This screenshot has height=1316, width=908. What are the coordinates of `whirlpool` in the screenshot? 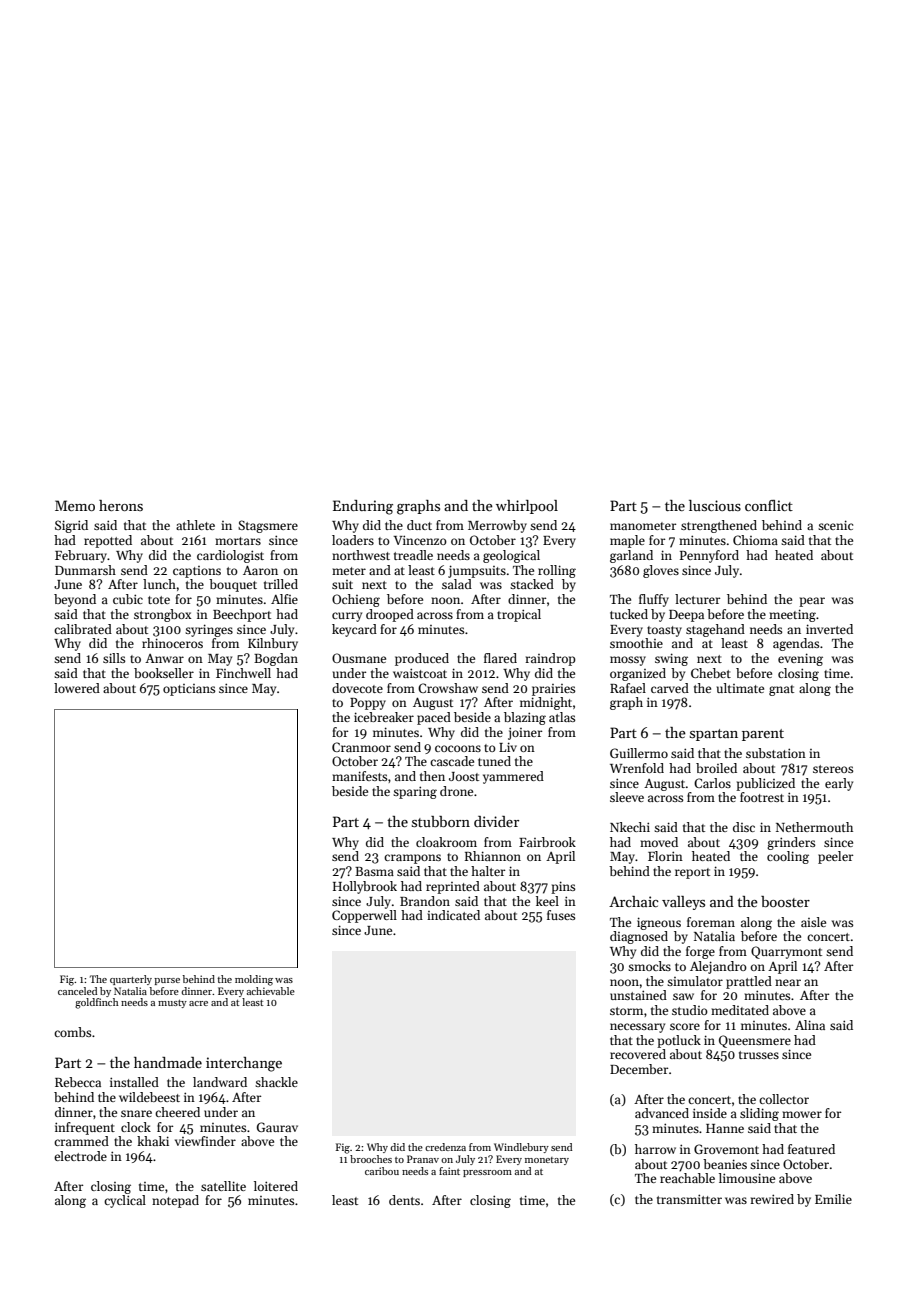 It's located at (527, 507).
